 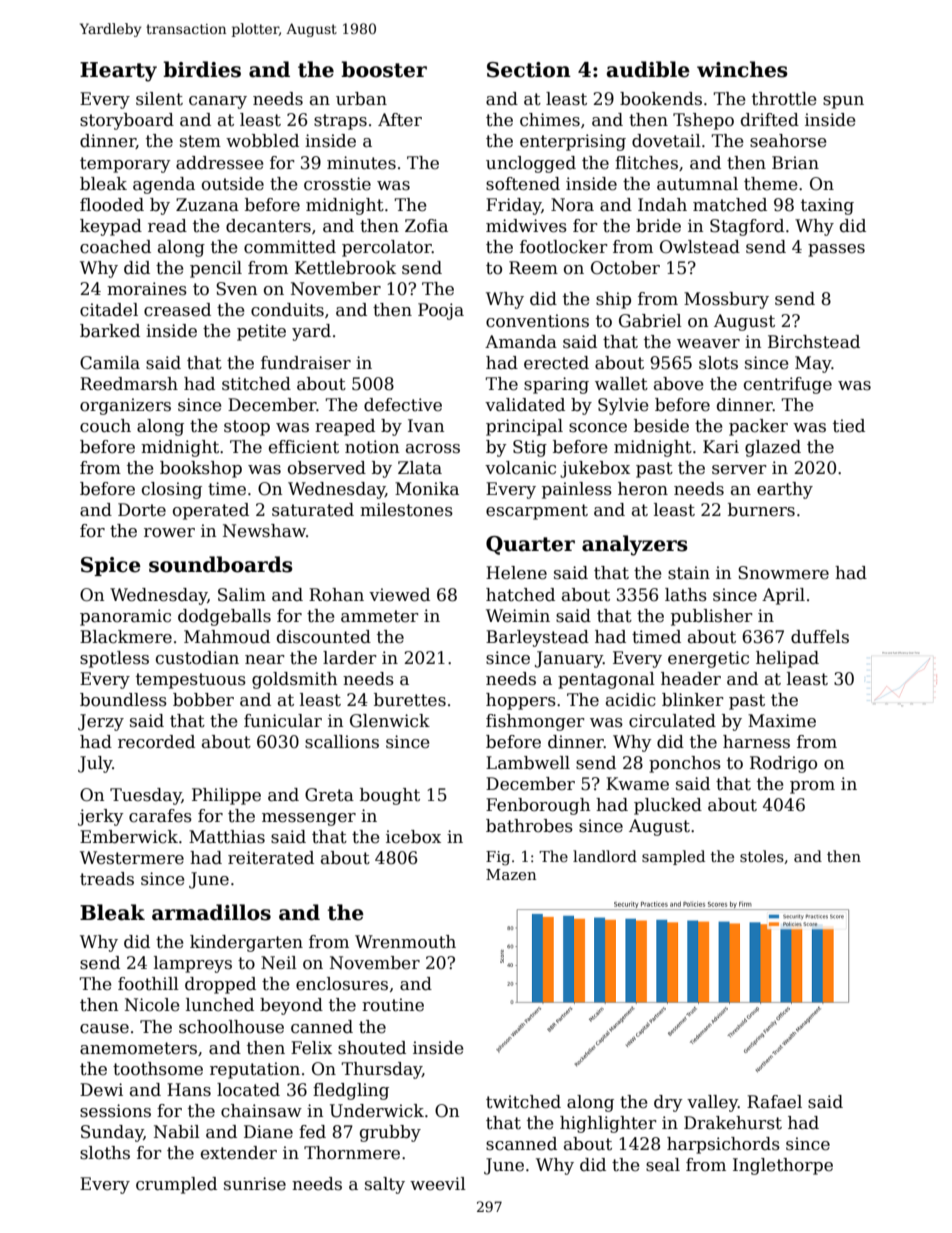 What do you see at coordinates (556, 363) in the page?
I see `erected` at bounding box center [556, 363].
